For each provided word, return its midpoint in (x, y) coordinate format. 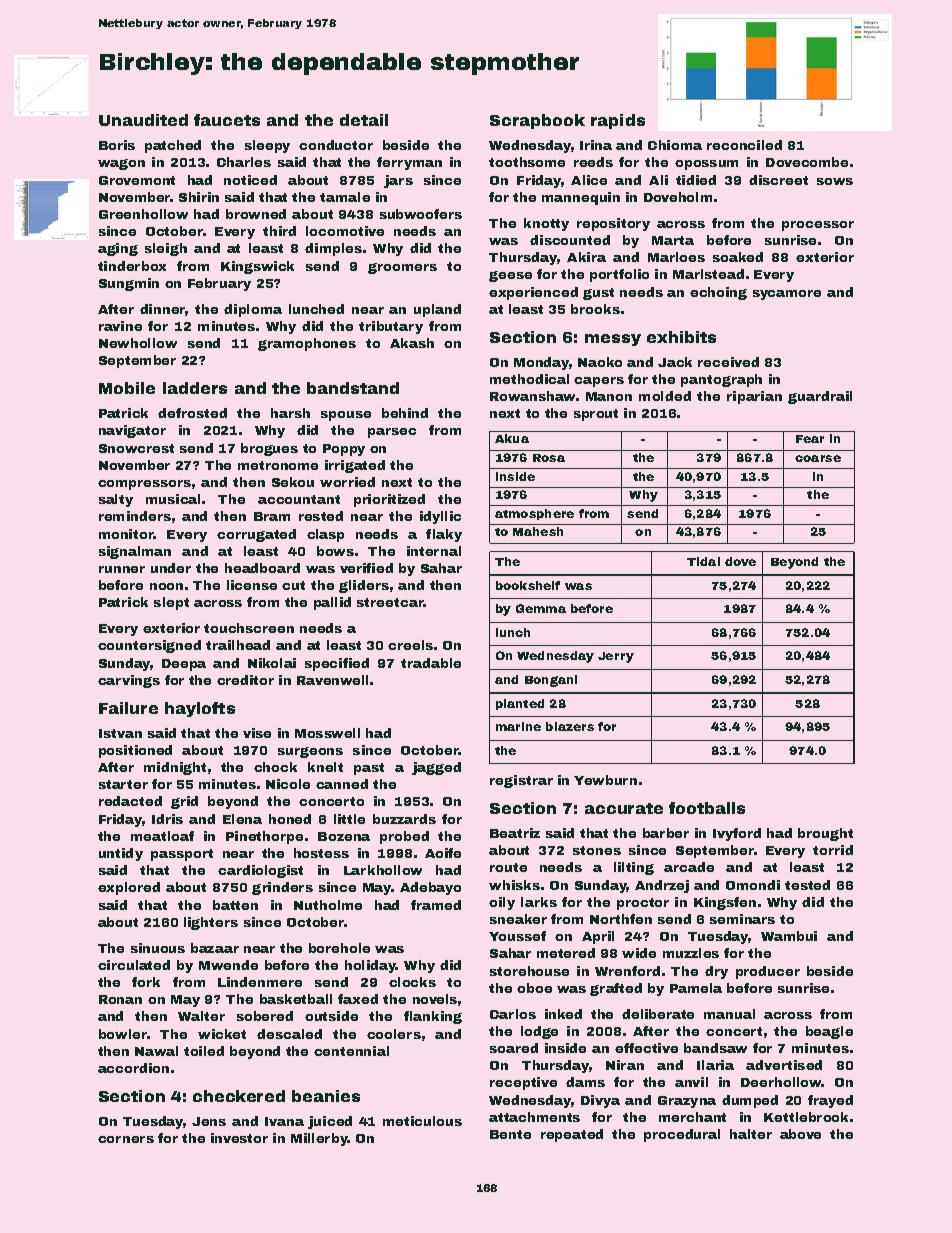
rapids (618, 121)
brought (825, 834)
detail (364, 120)
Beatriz (515, 833)
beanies (326, 1096)
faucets (227, 120)
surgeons (310, 752)
